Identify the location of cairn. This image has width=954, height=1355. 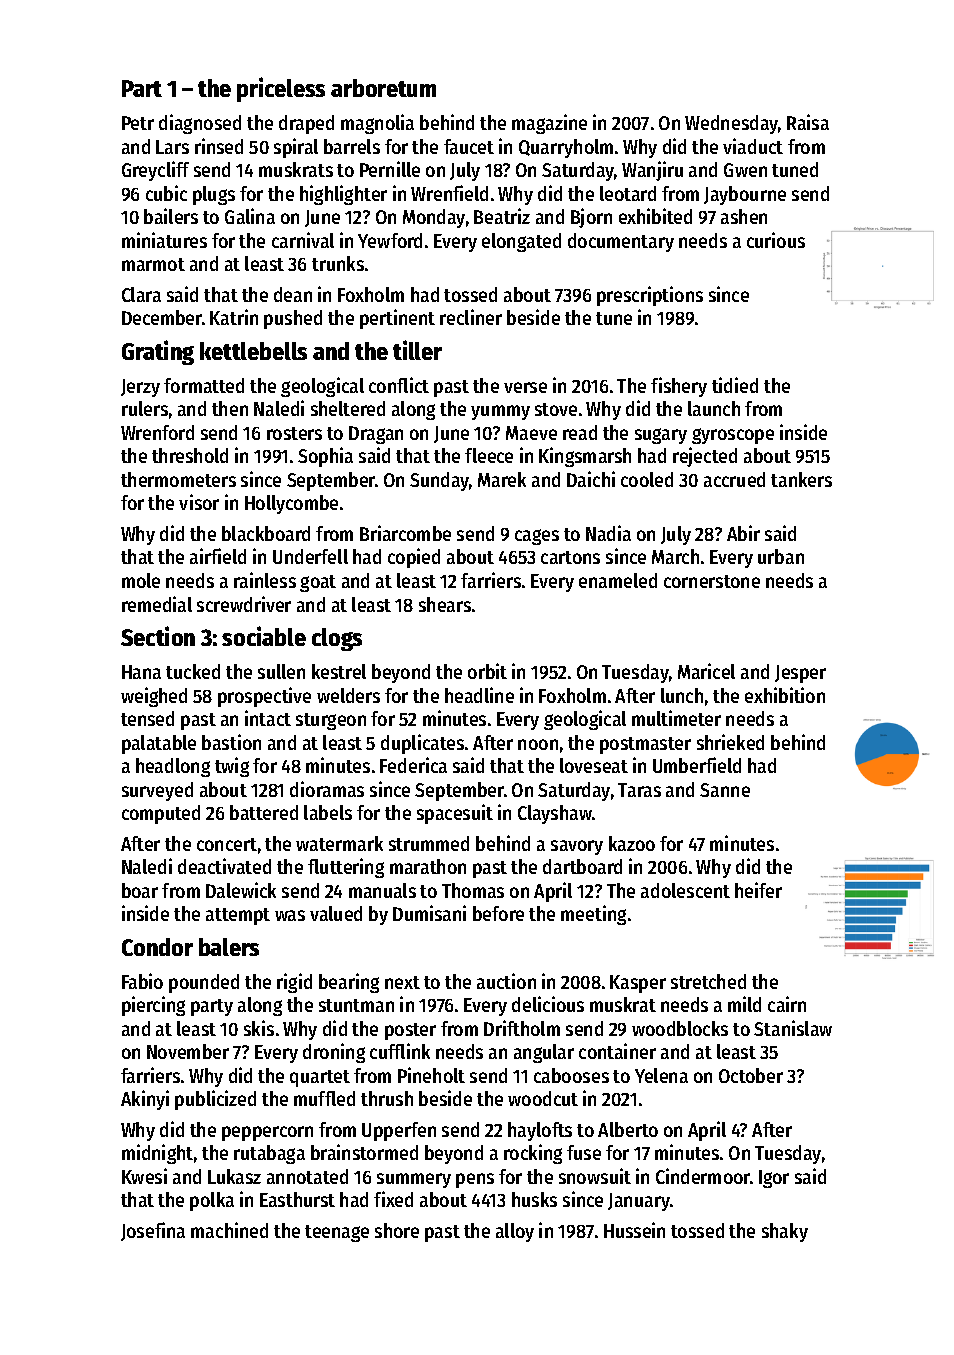
(787, 1004).
